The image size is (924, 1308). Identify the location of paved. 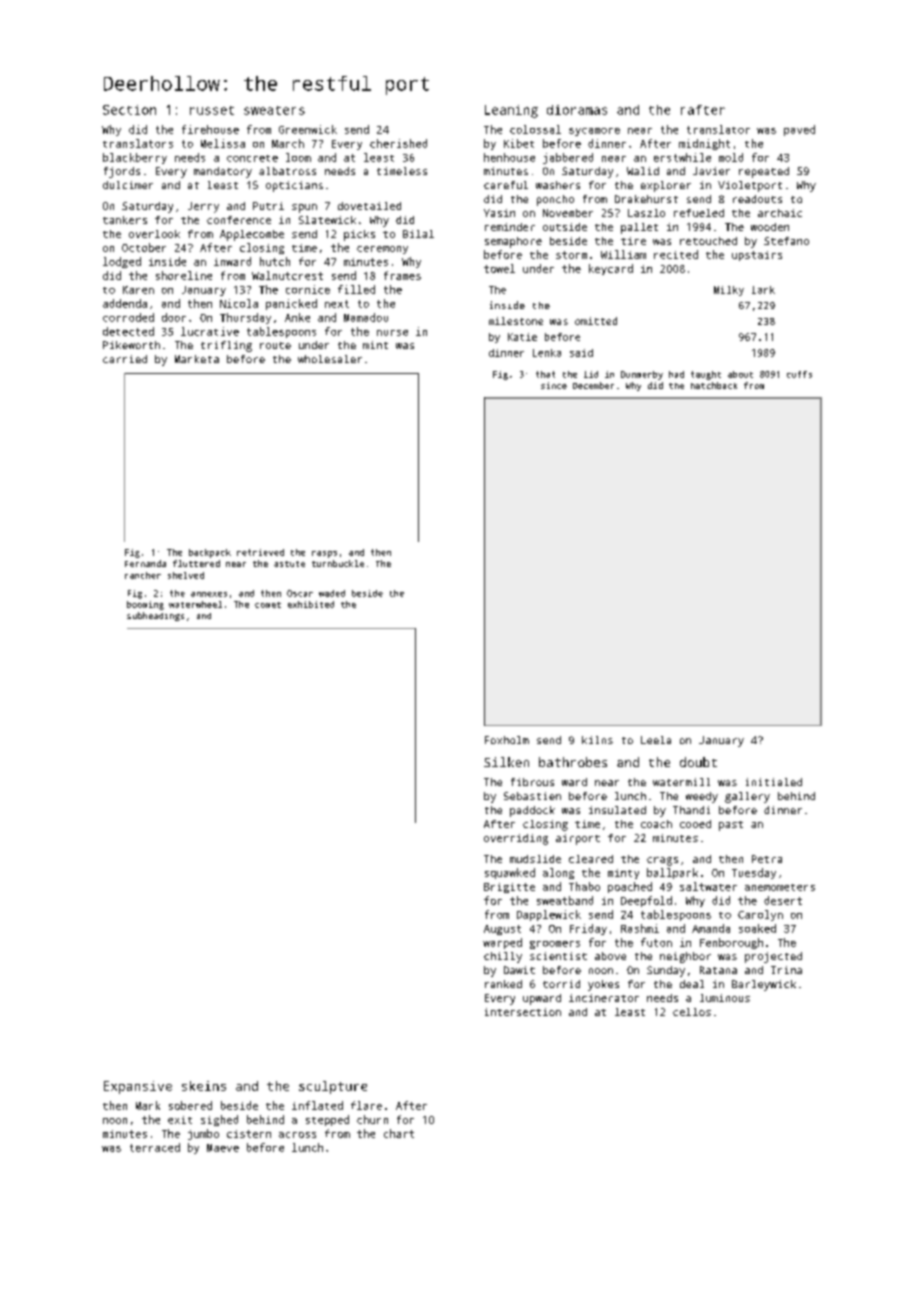
(799, 130).
